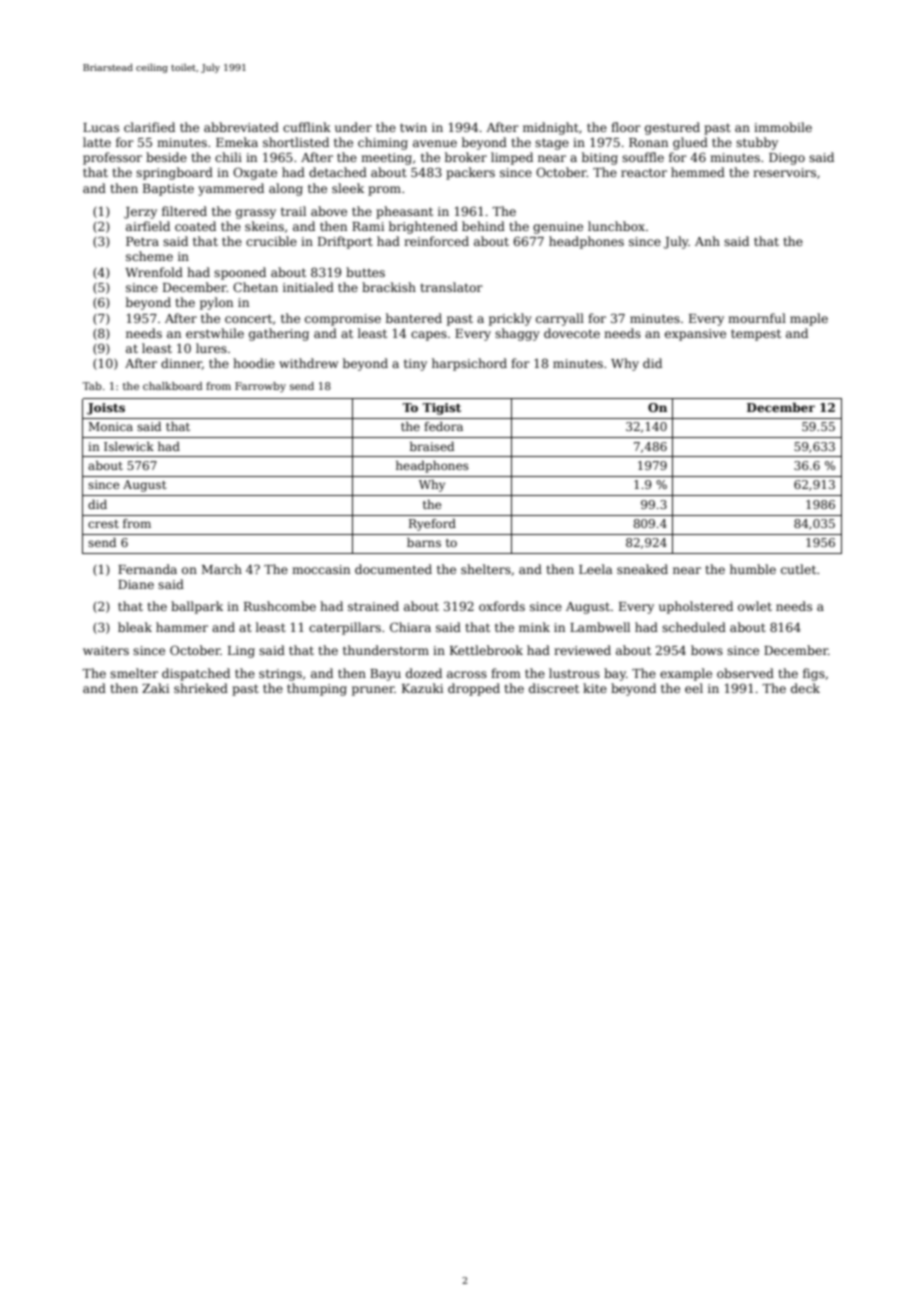 The height and width of the page is (1308, 924). What do you see at coordinates (483, 226) in the page?
I see `behind` at bounding box center [483, 226].
